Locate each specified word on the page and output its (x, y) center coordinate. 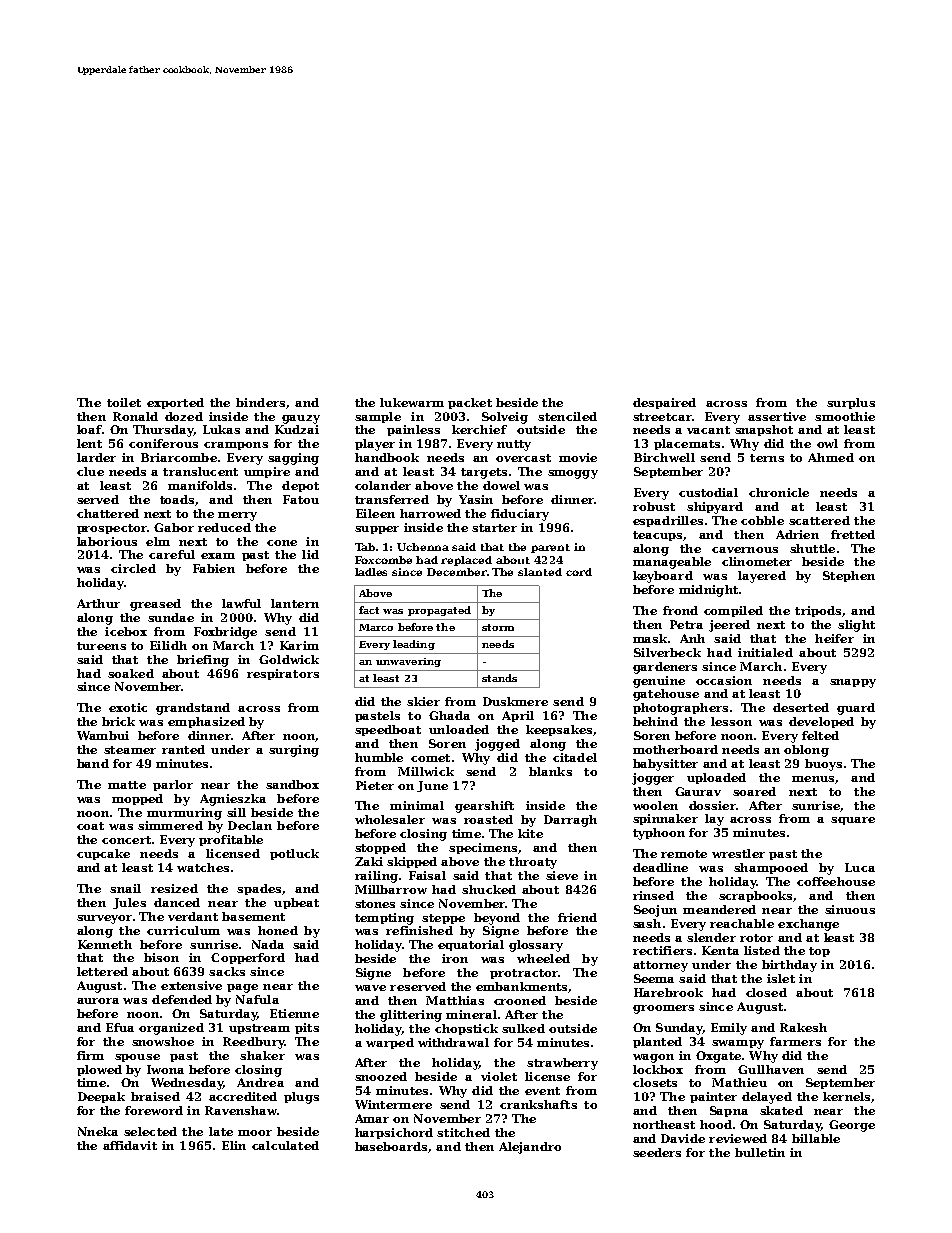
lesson (731, 721)
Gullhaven (771, 1069)
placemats (687, 444)
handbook (387, 457)
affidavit (130, 1145)
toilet (124, 402)
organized (171, 1029)
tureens (101, 646)
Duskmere (515, 701)
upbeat (296, 903)
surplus (851, 403)
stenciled (567, 416)
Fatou (301, 499)
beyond (497, 919)
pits (307, 1028)
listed (762, 950)
